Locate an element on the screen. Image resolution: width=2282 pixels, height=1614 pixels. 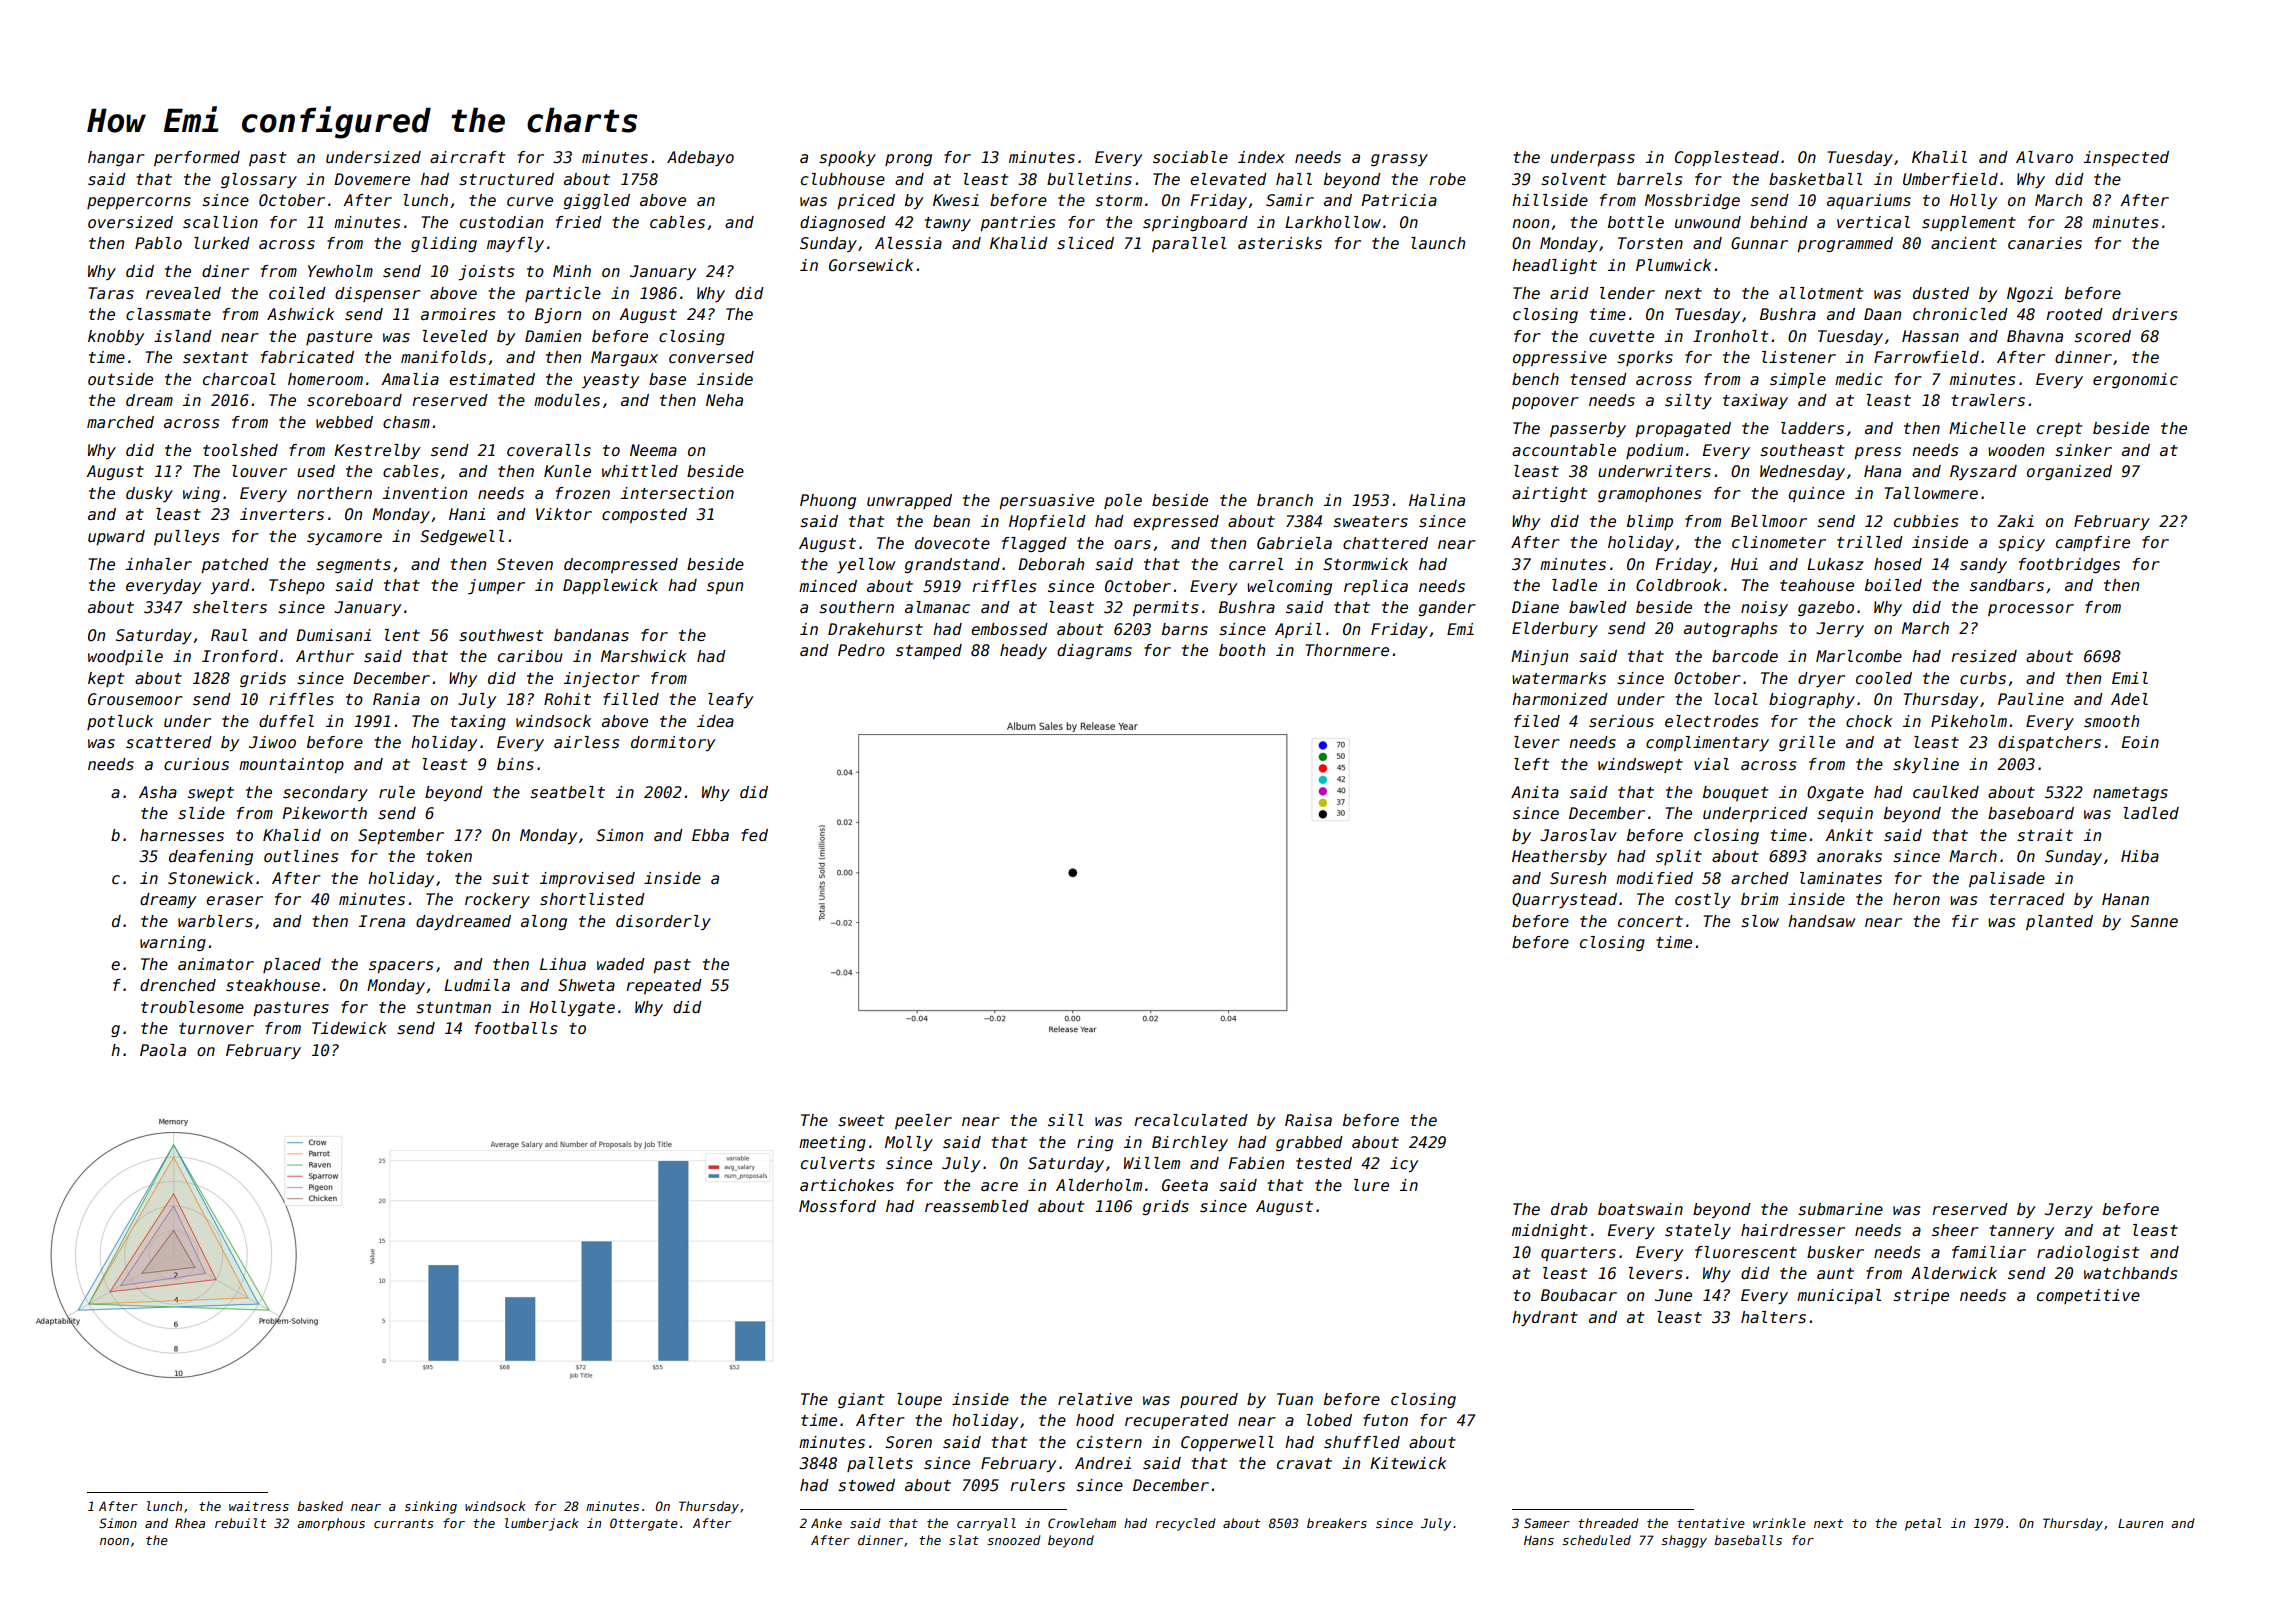
boatswain is located at coordinates (1640, 1209).
